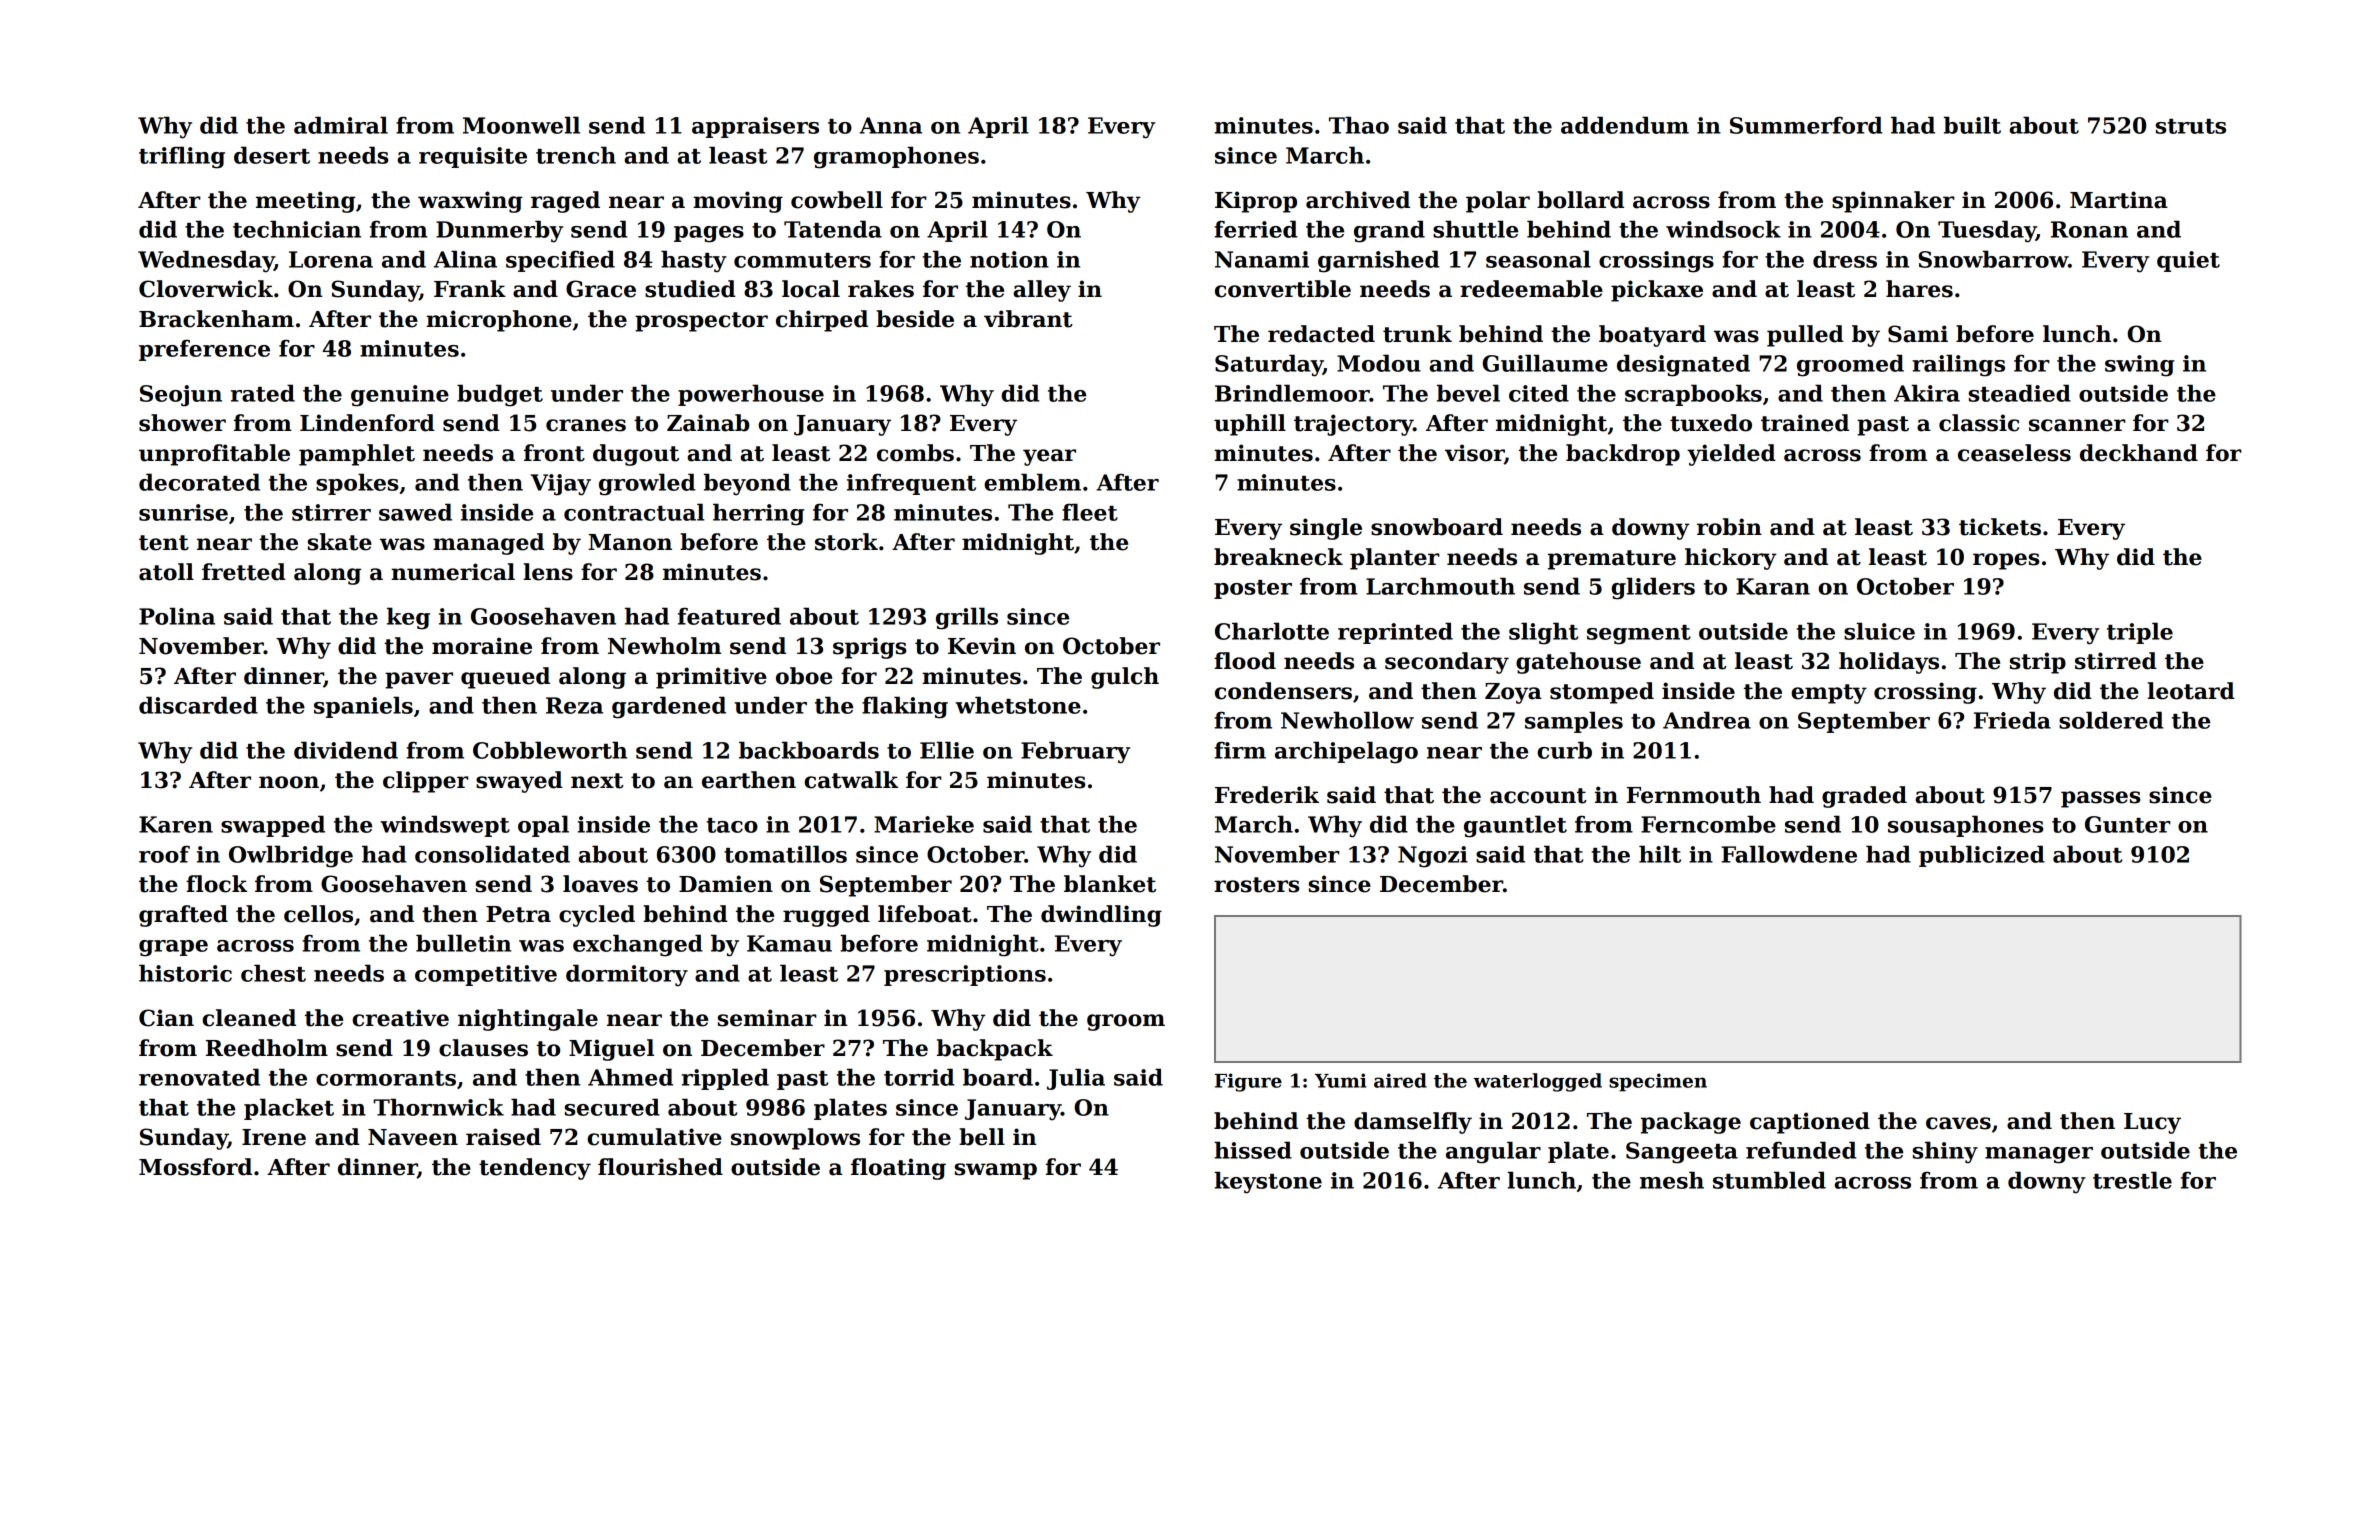 The width and height of the screenshot is (2380, 1540). What do you see at coordinates (267, 1048) in the screenshot?
I see `Reedholm` at bounding box center [267, 1048].
